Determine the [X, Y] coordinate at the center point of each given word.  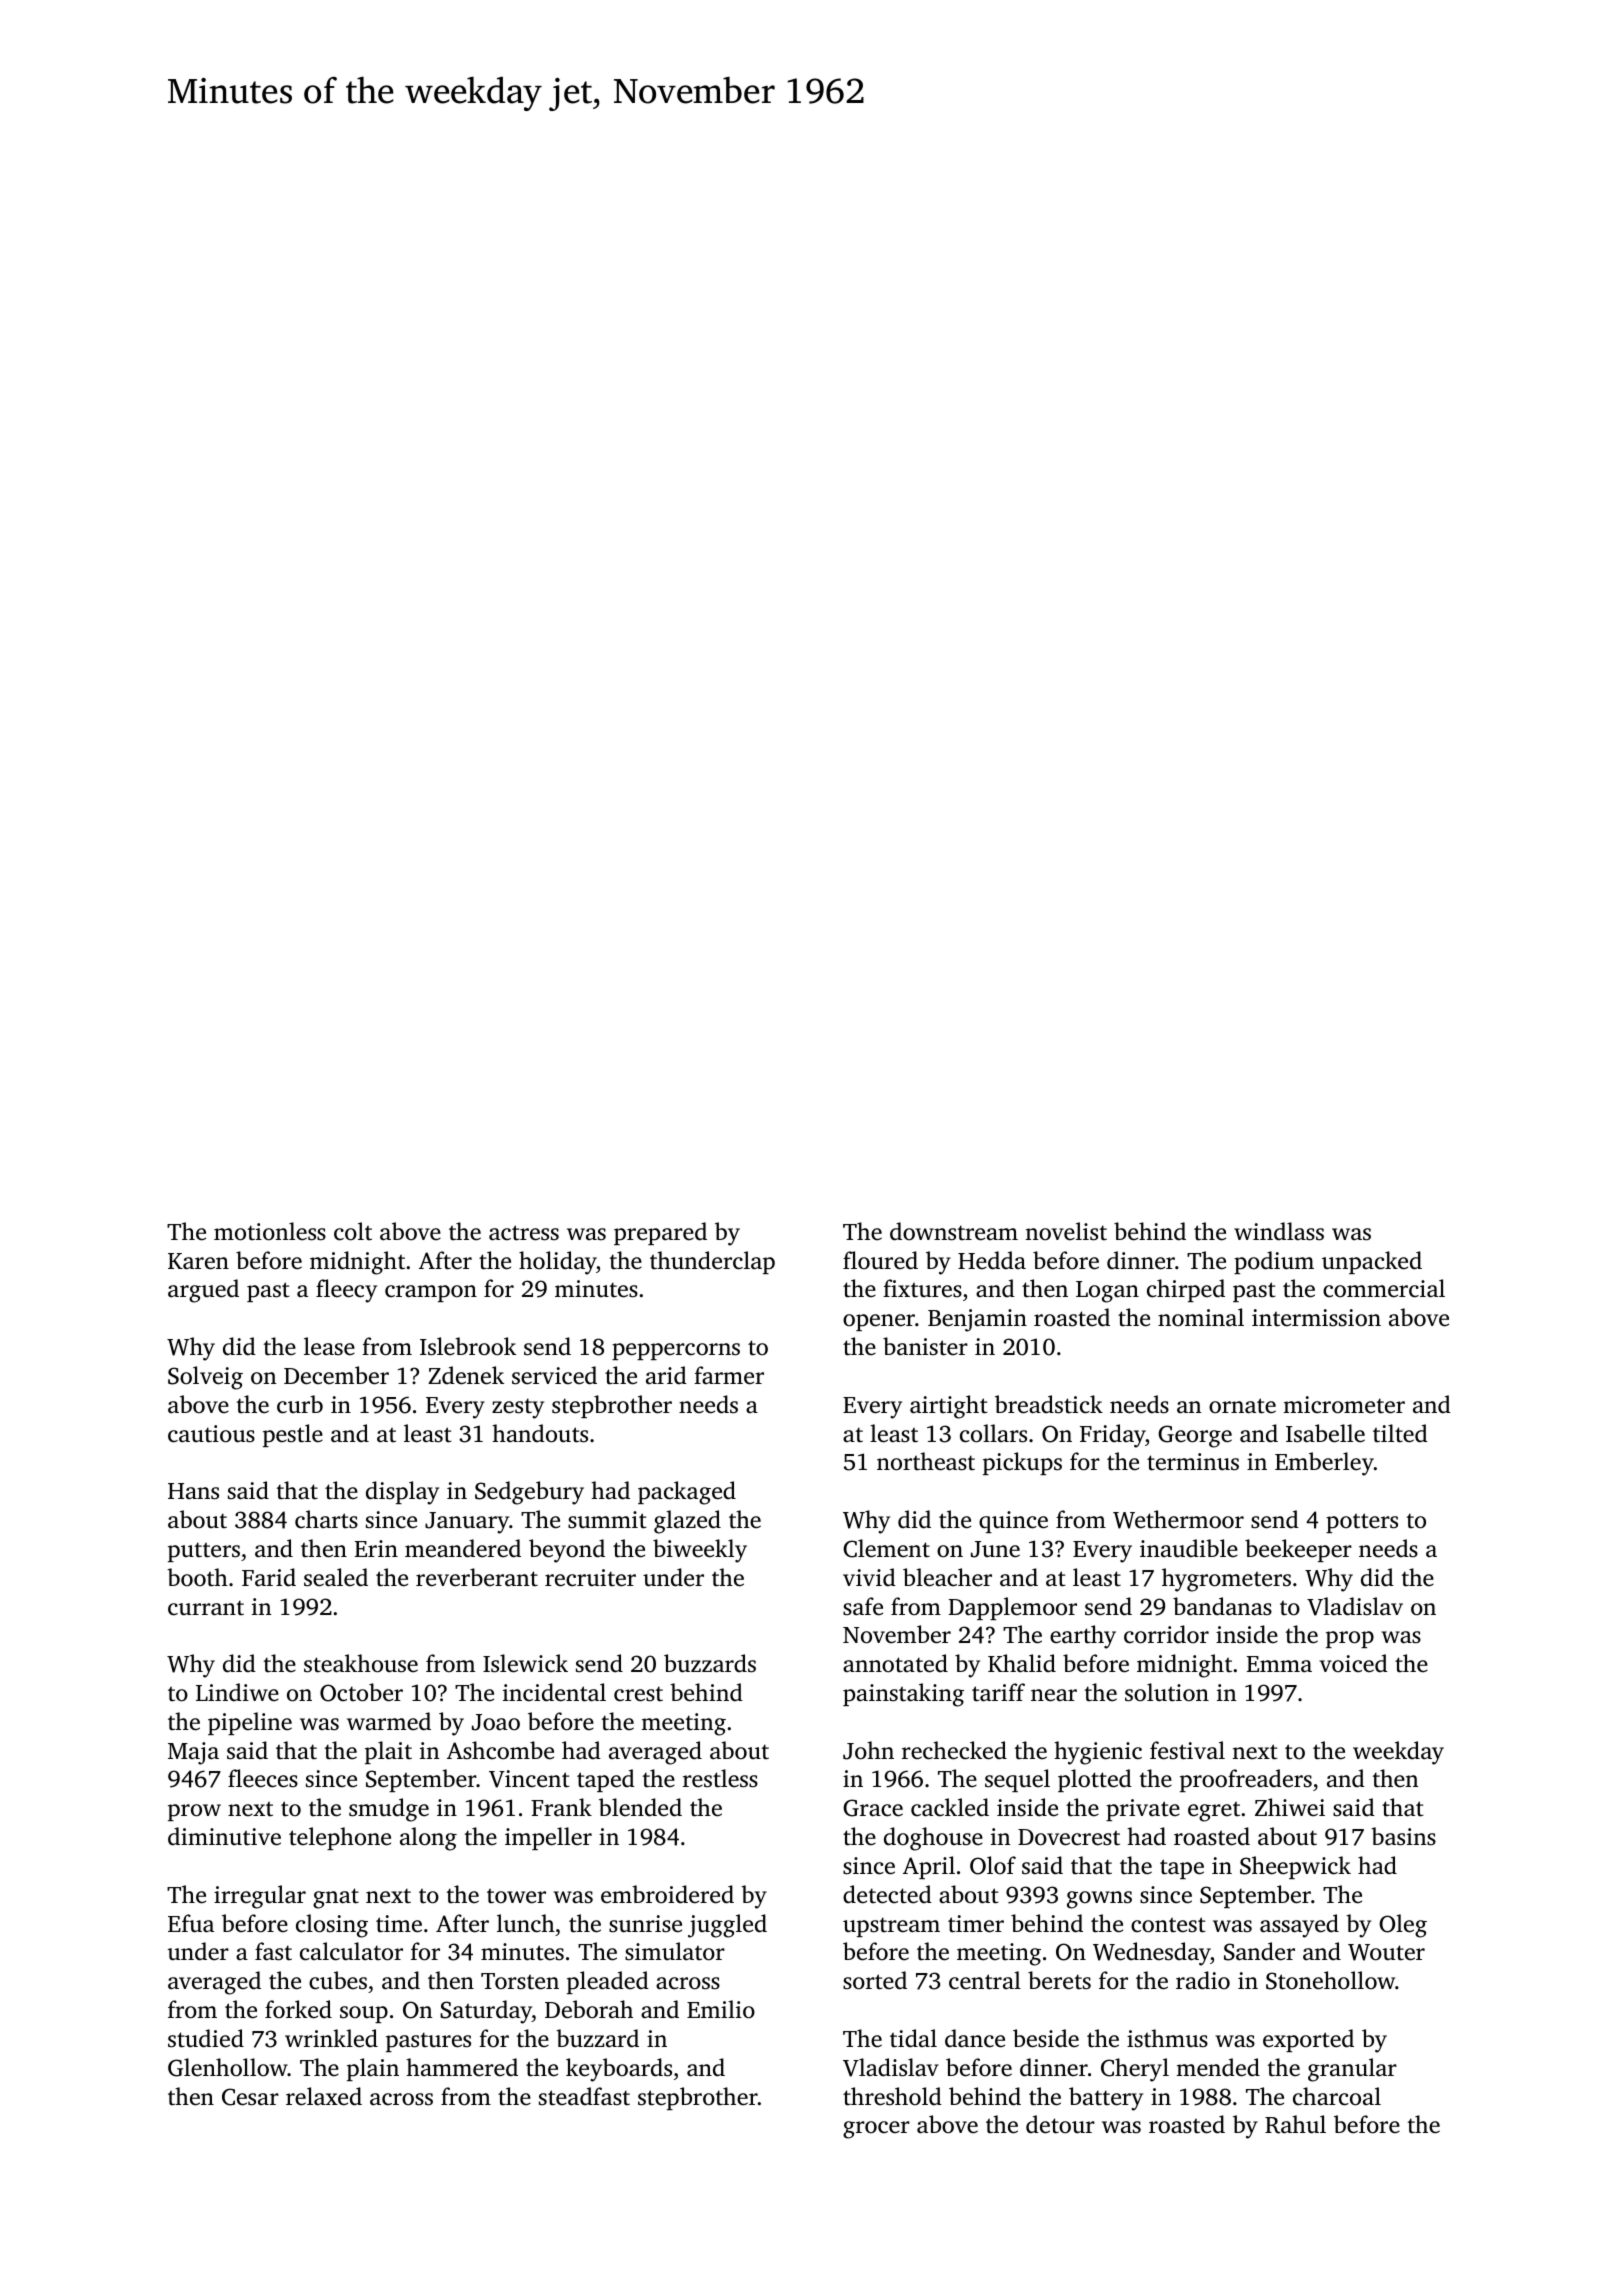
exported [1308, 2040]
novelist [1066, 1231]
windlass [1279, 1231]
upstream [891, 1927]
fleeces [263, 1778]
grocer [876, 2130]
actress [524, 1233]
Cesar [250, 2097]
